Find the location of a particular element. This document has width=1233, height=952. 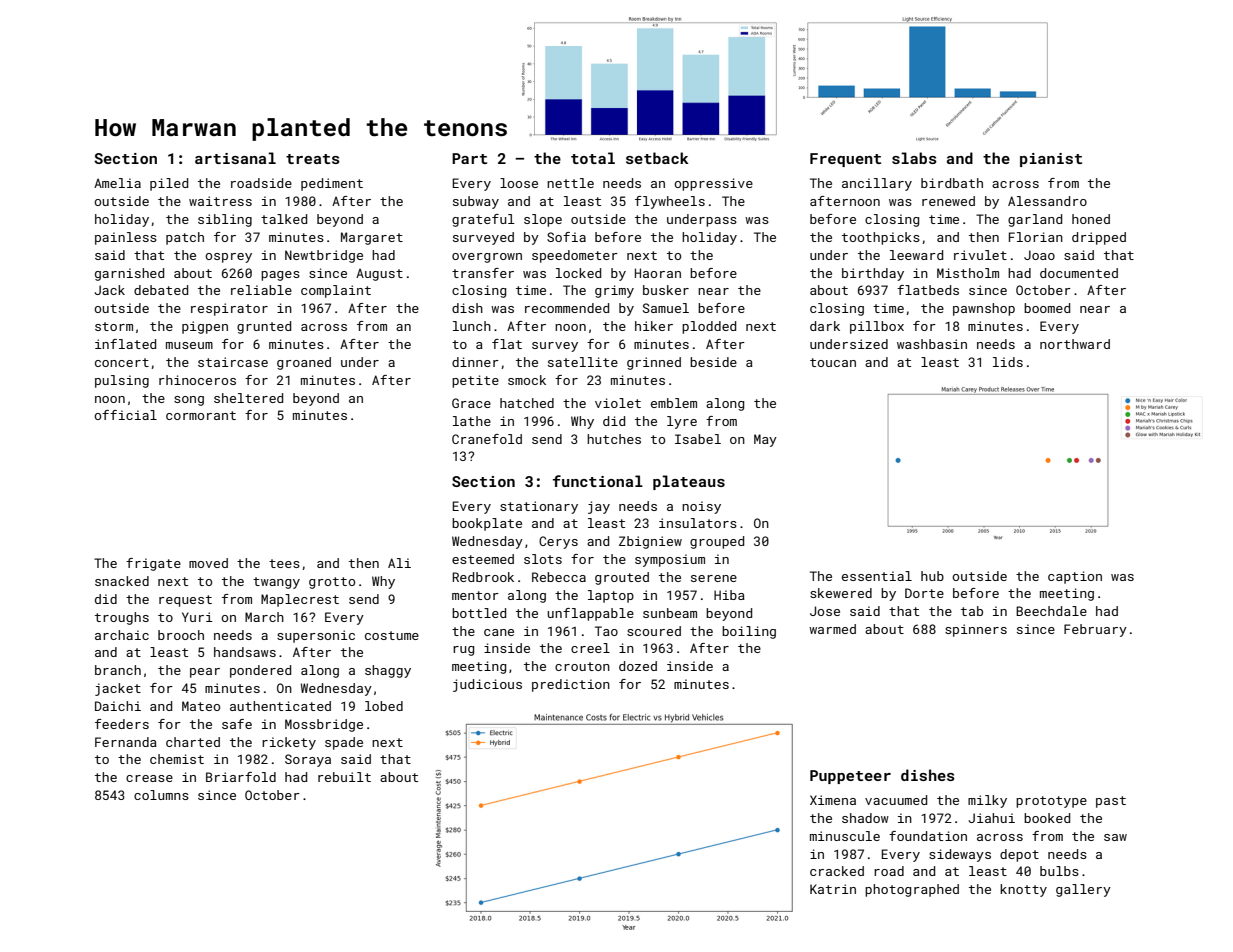

columns is located at coordinates (161, 795).
